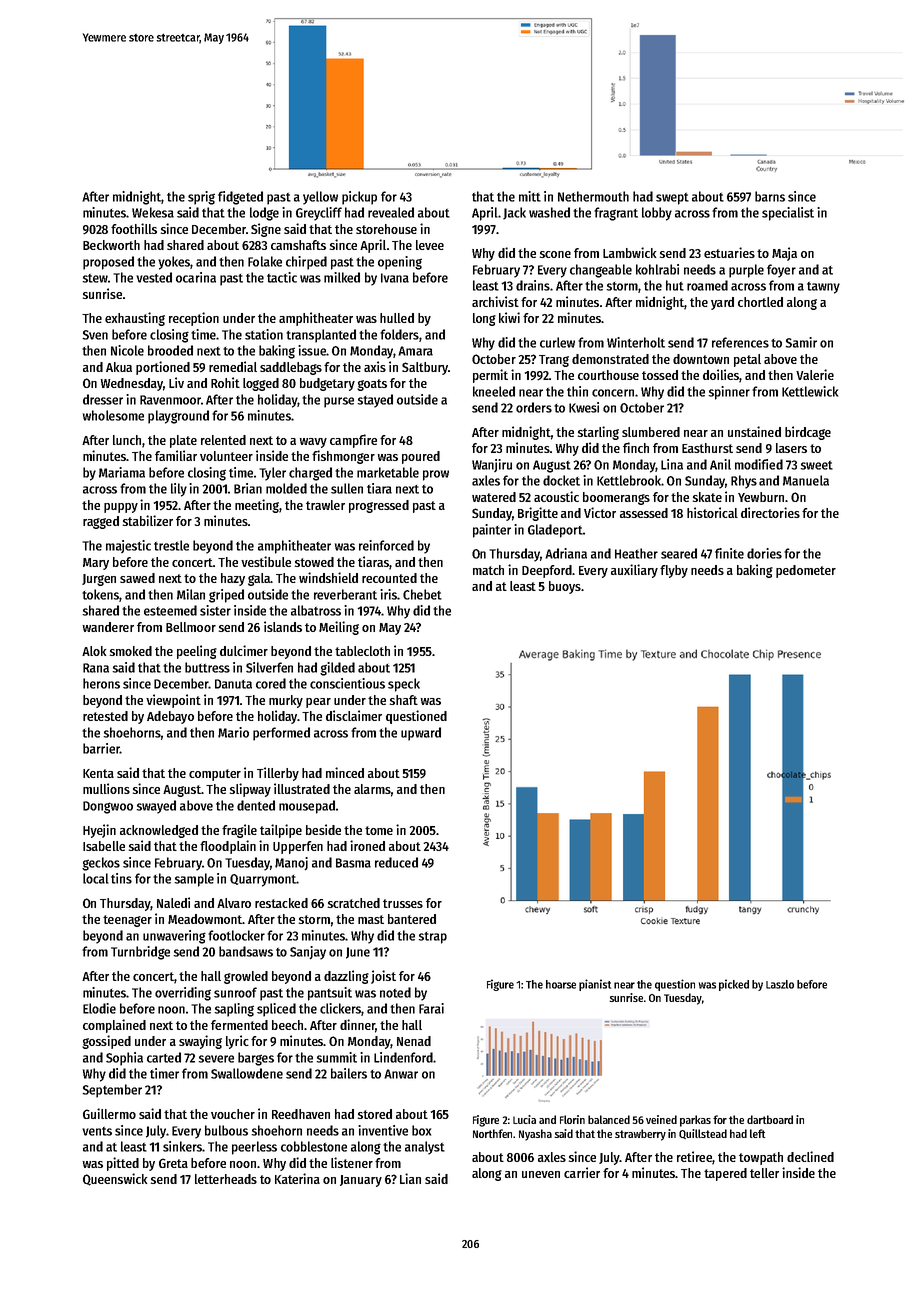 Image resolution: width=924 pixels, height=1308 pixels. I want to click on picked, so click(734, 985).
